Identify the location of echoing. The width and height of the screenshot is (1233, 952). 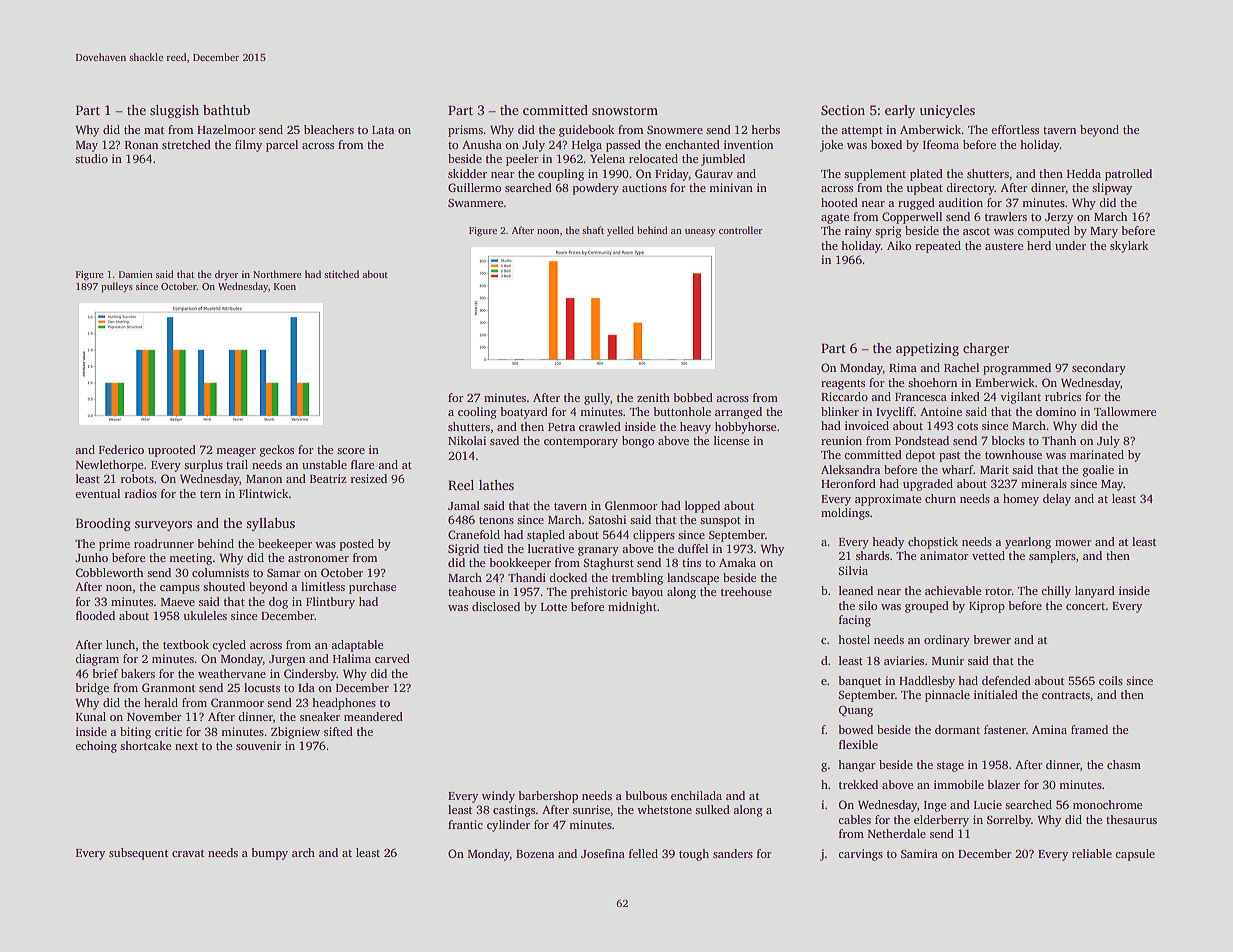
(96, 747).
